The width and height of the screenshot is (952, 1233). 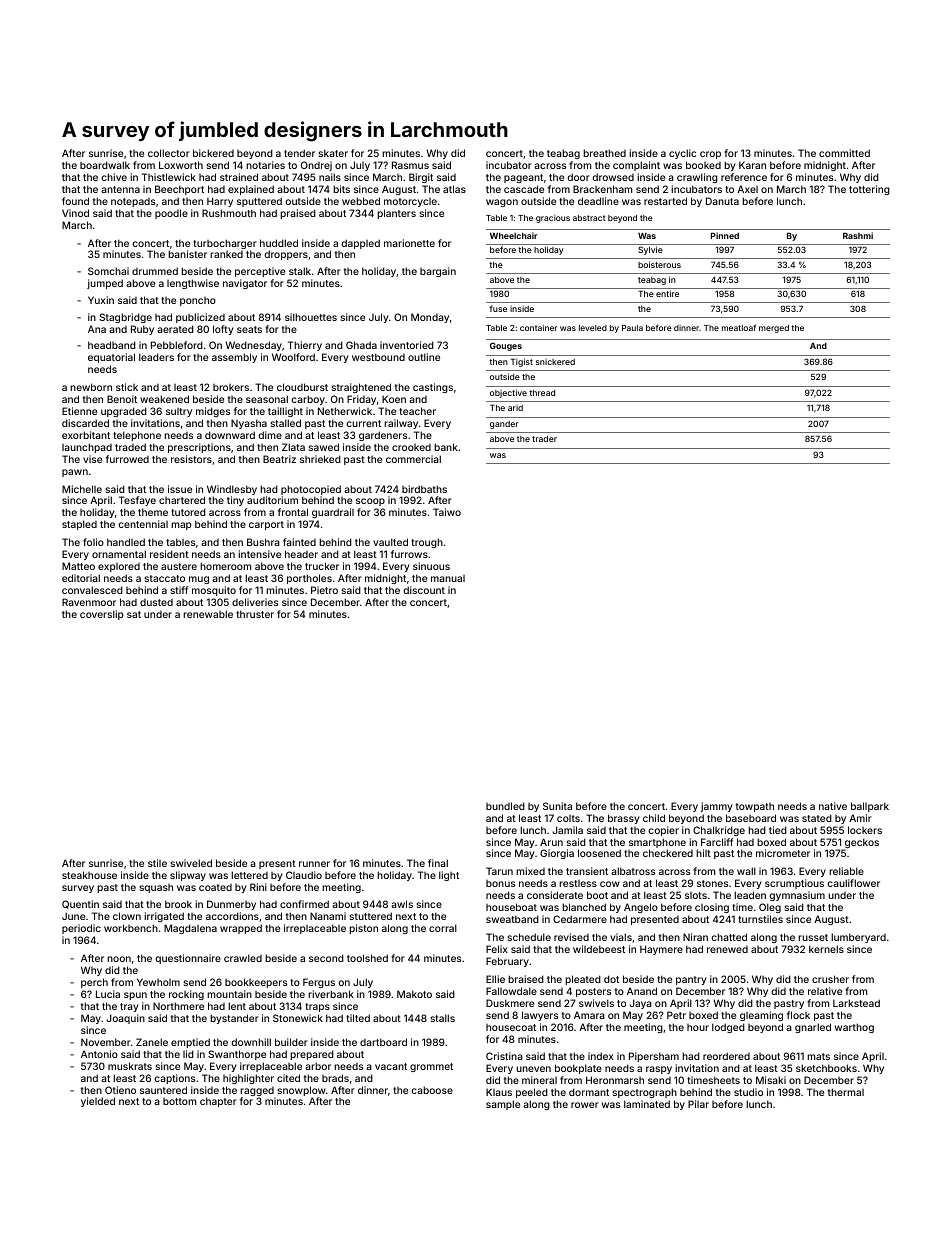 I want to click on boardwalk, so click(x=105, y=165).
